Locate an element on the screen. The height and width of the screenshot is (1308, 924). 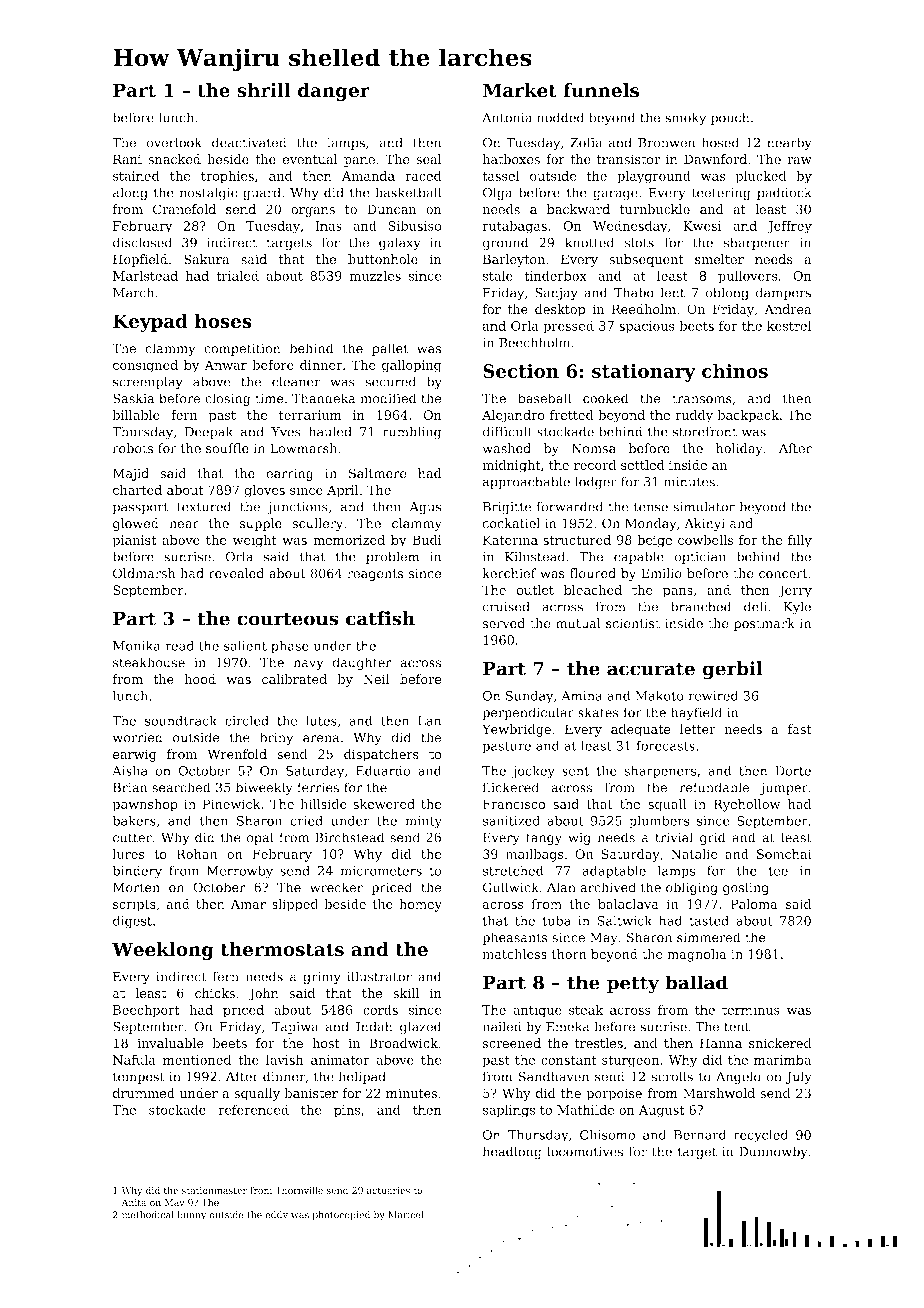
Maricel is located at coordinates (405, 1215).
